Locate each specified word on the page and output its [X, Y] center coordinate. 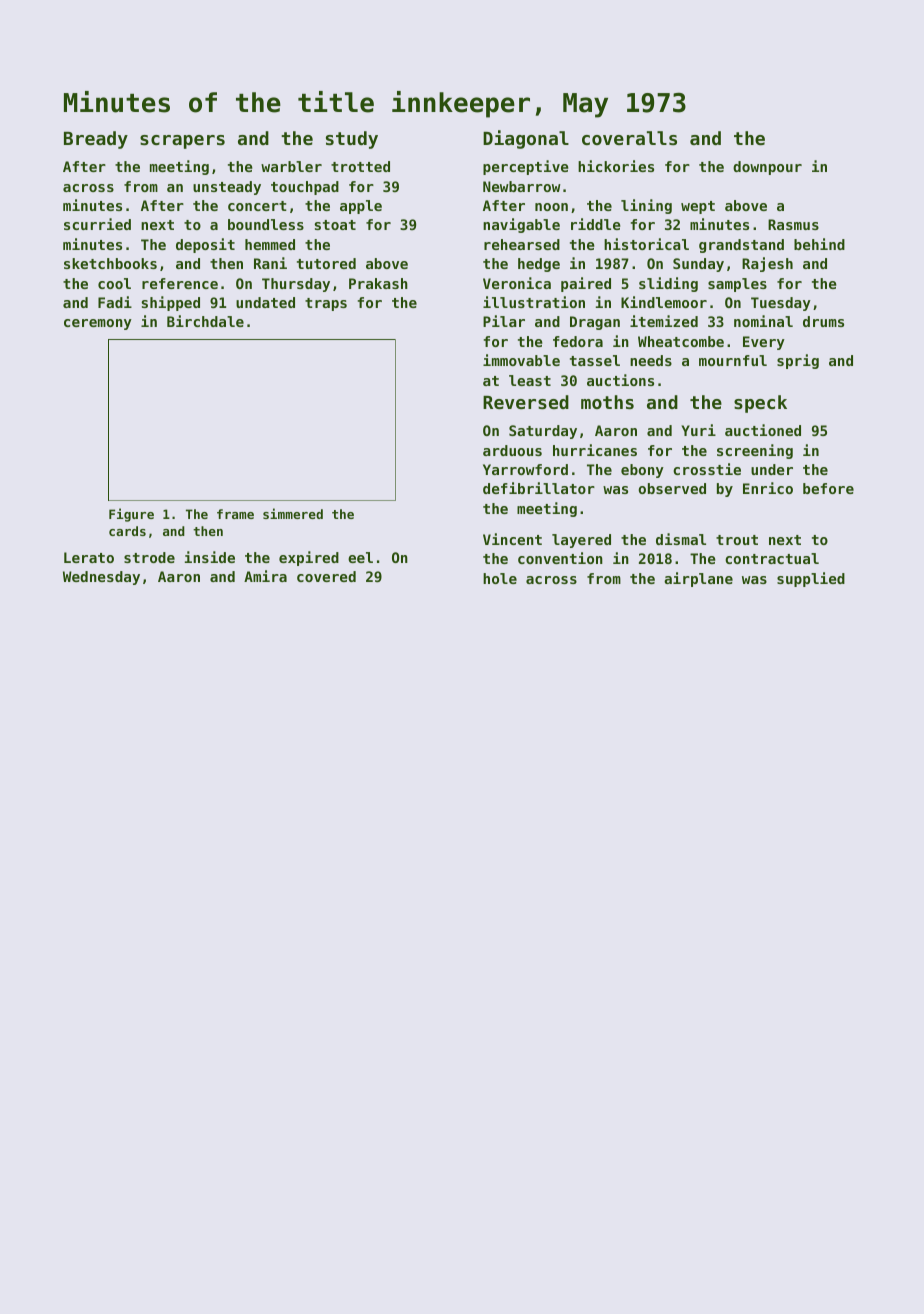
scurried [97, 224]
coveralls [629, 138]
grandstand [741, 246]
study [352, 140]
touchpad [305, 188]
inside [210, 557]
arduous [512, 450]
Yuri [698, 430]
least [530, 380]
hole [500, 578]
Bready [96, 140]
